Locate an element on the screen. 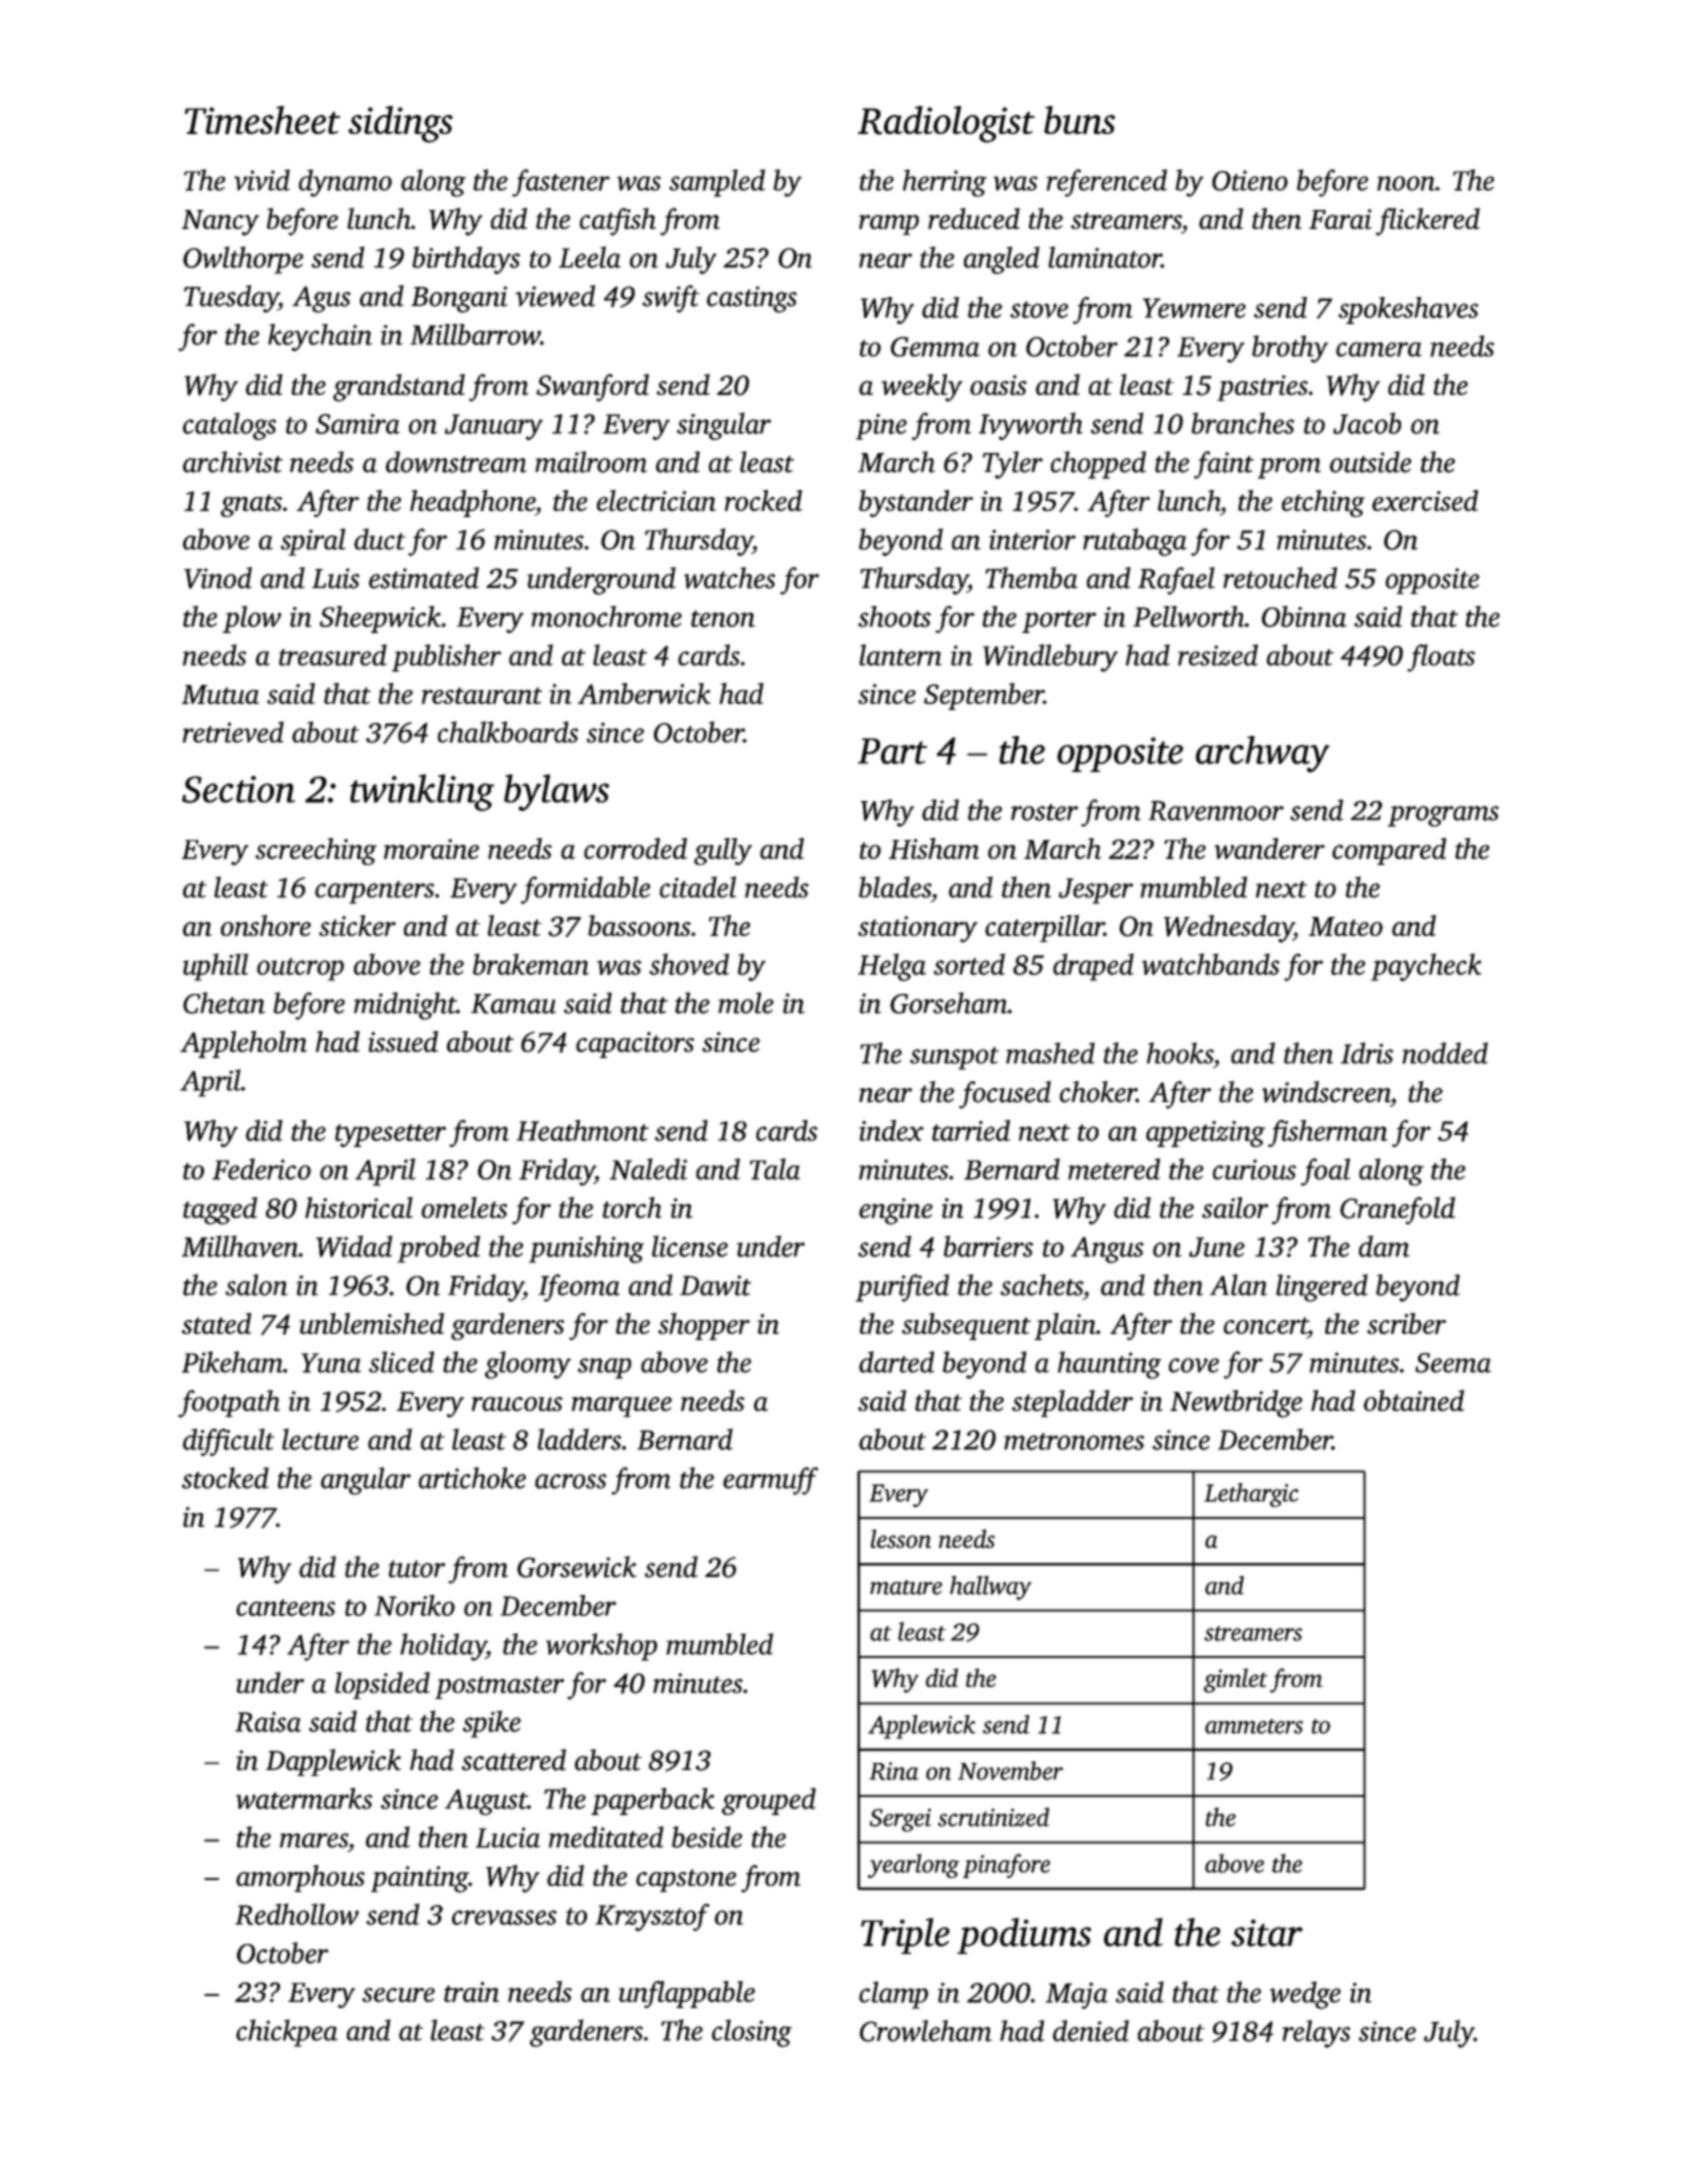 The image size is (1683, 2178). resized is located at coordinates (1218, 655).
